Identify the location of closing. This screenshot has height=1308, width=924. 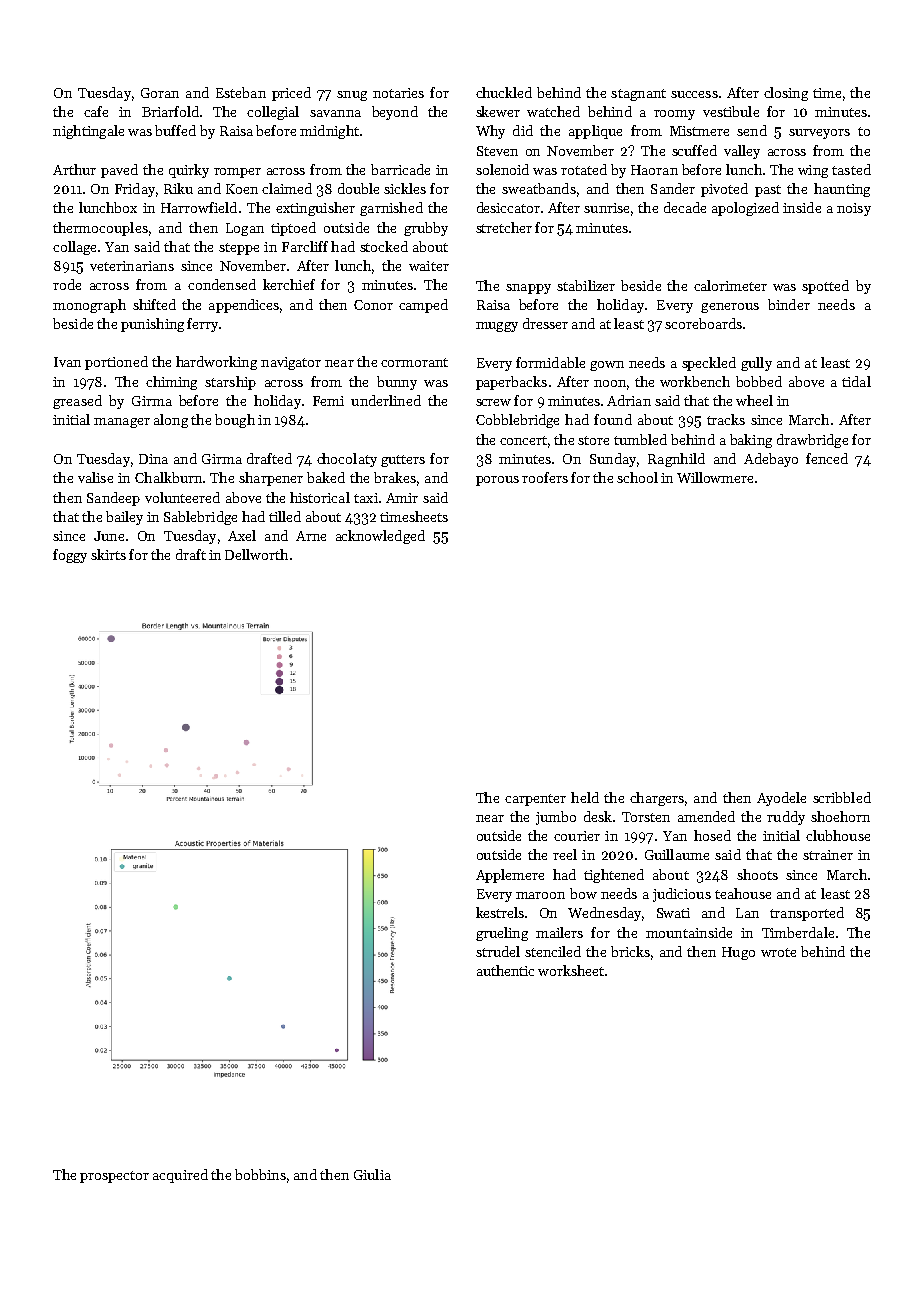
(786, 94).
